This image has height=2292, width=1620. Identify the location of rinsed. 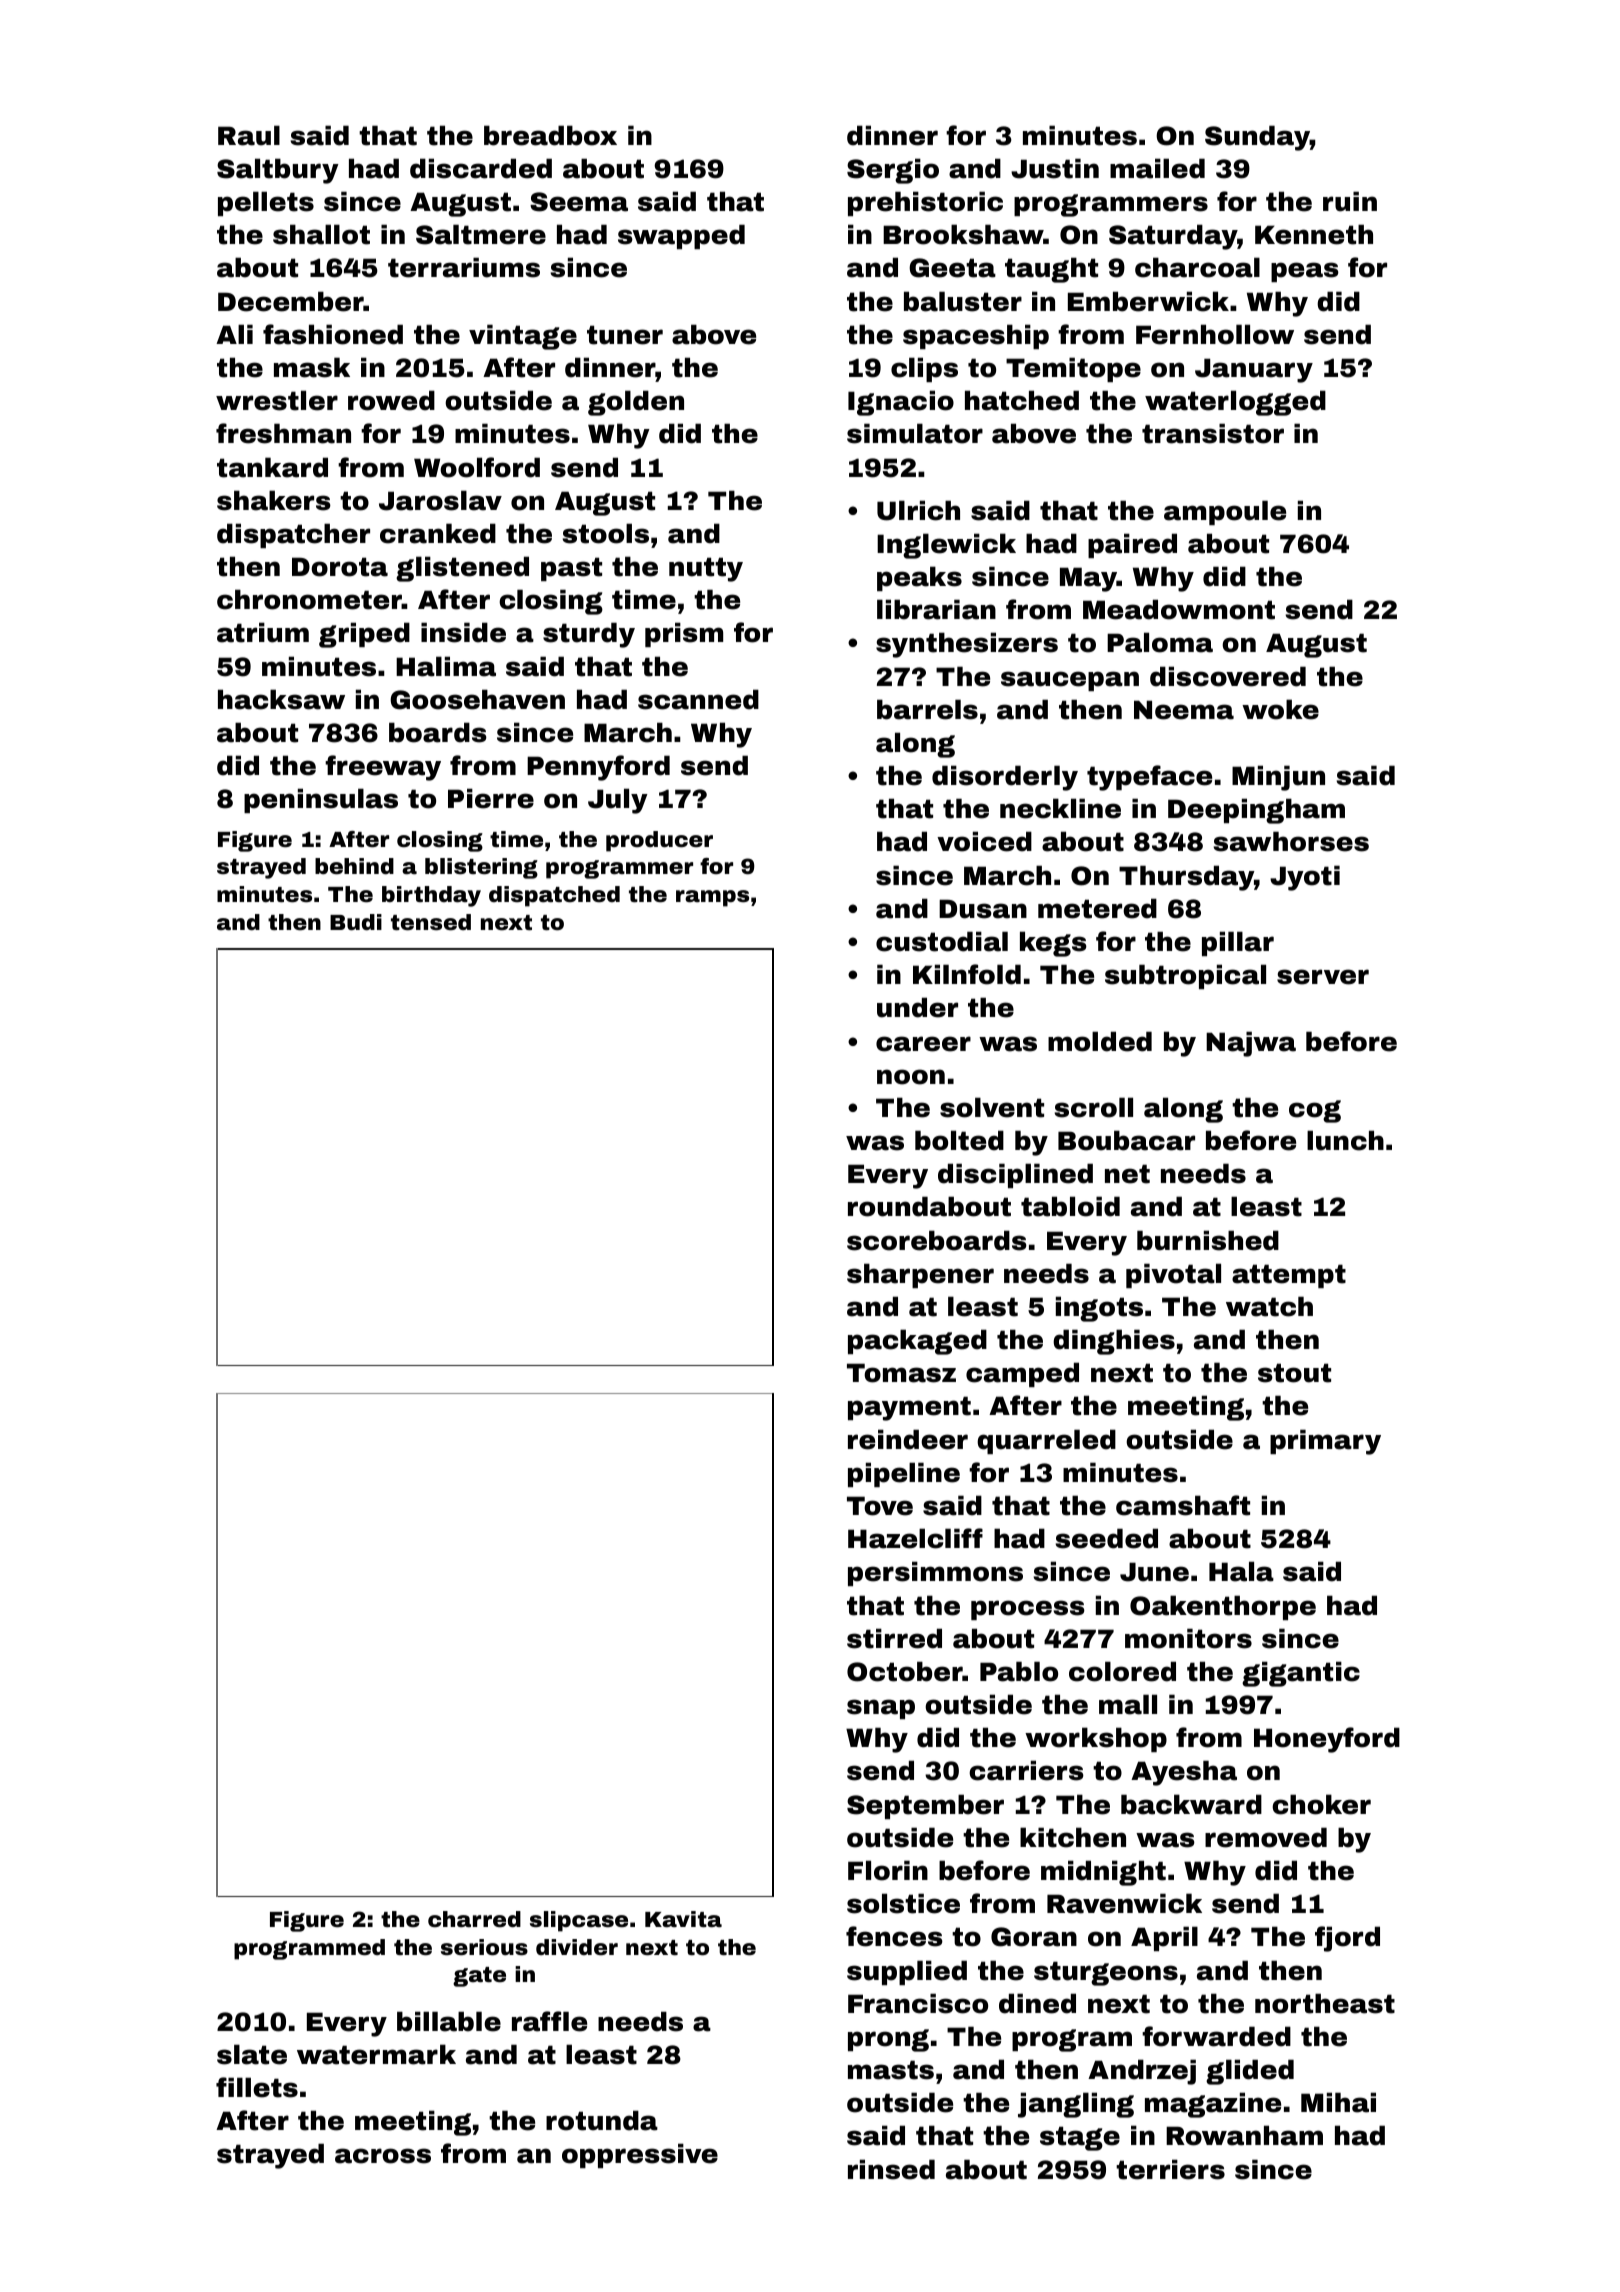
(891, 2169).
